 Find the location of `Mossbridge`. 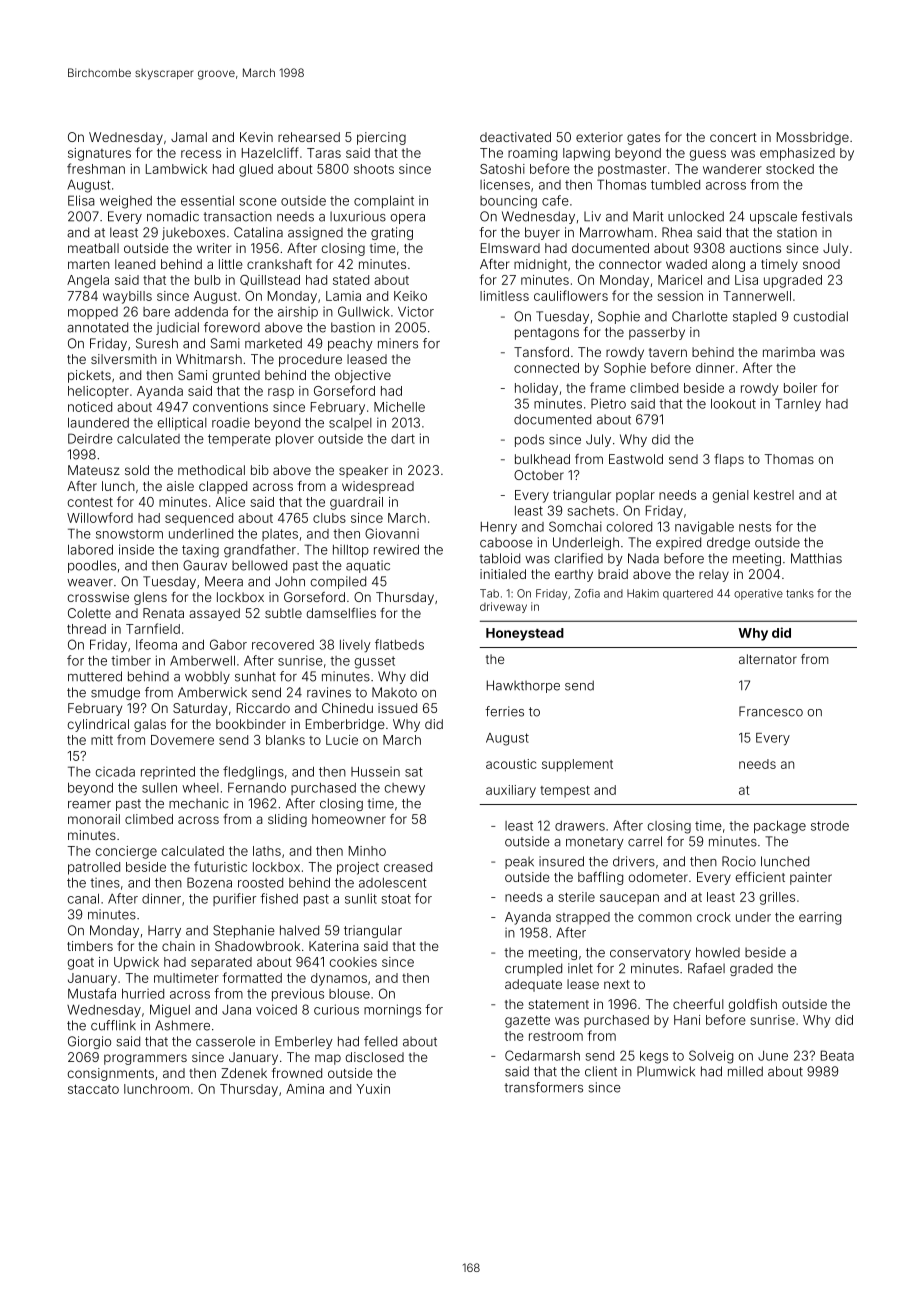

Mossbridge is located at coordinates (813, 138).
